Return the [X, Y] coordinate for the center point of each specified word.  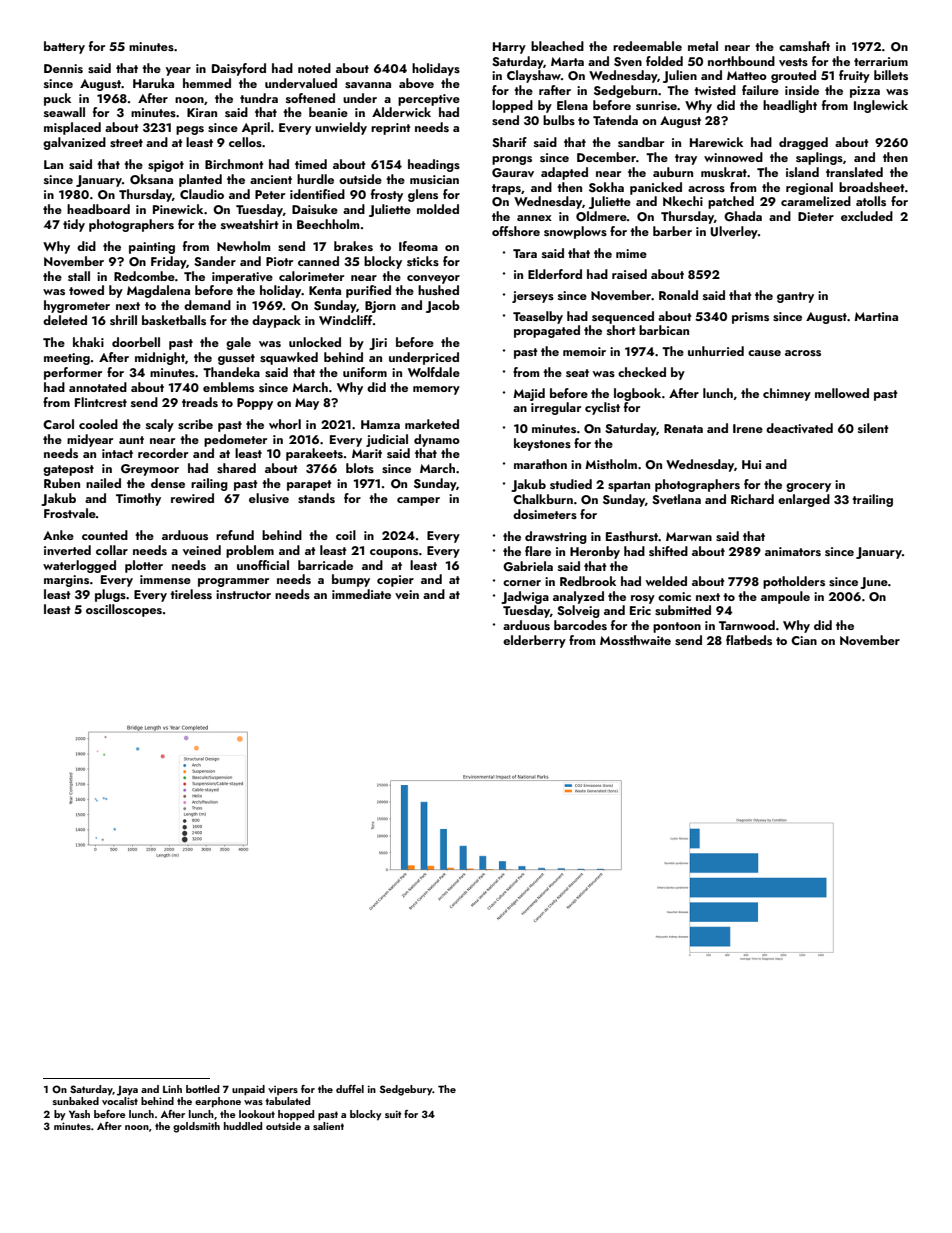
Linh [172, 1089]
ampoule [785, 597]
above [416, 83]
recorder [163, 453]
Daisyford [239, 69]
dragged [803, 143]
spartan [629, 486]
